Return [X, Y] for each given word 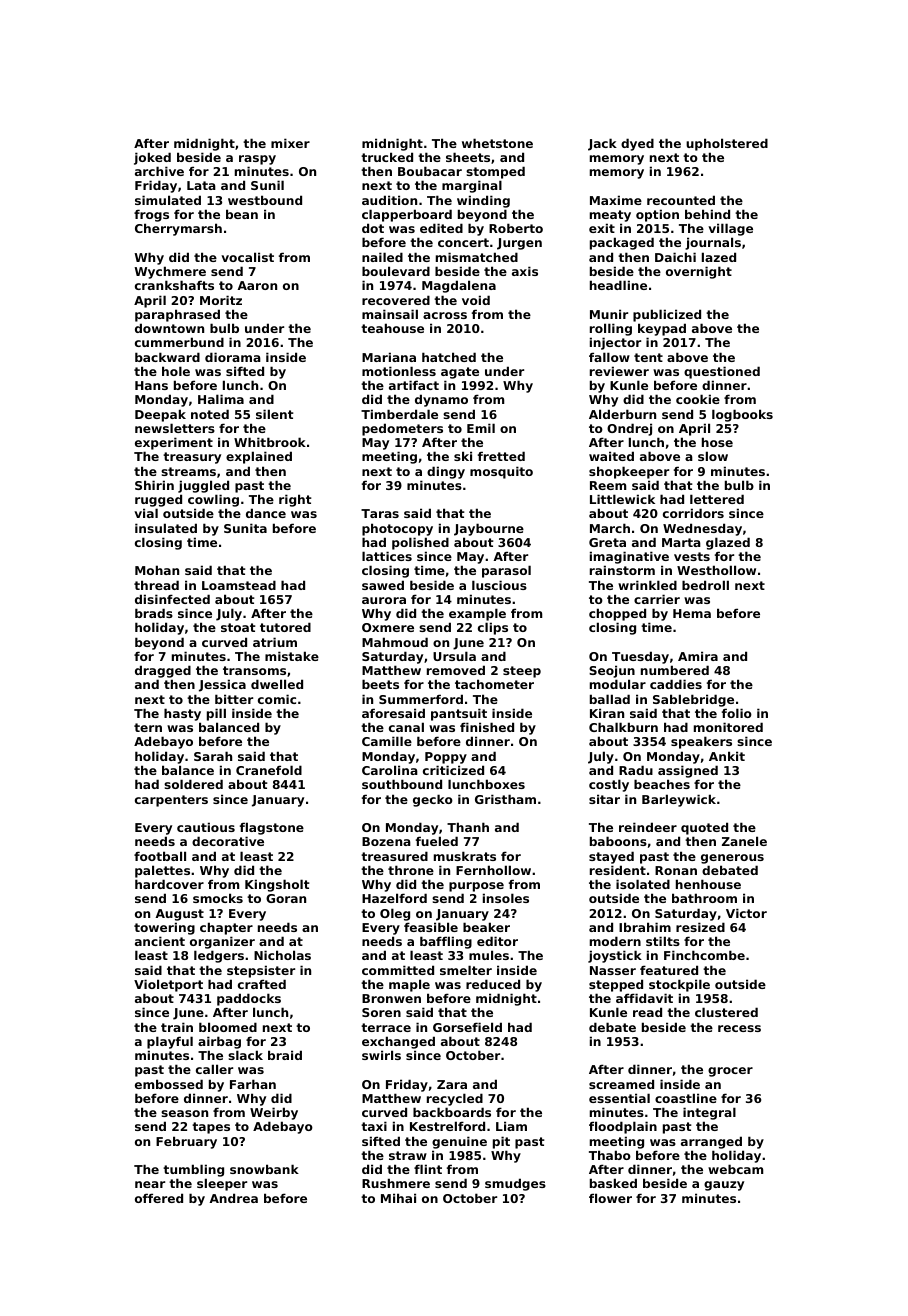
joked [152, 158]
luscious [499, 585]
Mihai [398, 1198]
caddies [676, 684]
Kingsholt [277, 885]
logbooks [742, 415]
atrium [275, 642]
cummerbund [179, 342]
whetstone [497, 143]
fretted [501, 456]
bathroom [704, 898]
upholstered [727, 144]
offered [159, 1198]
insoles [506, 898]
